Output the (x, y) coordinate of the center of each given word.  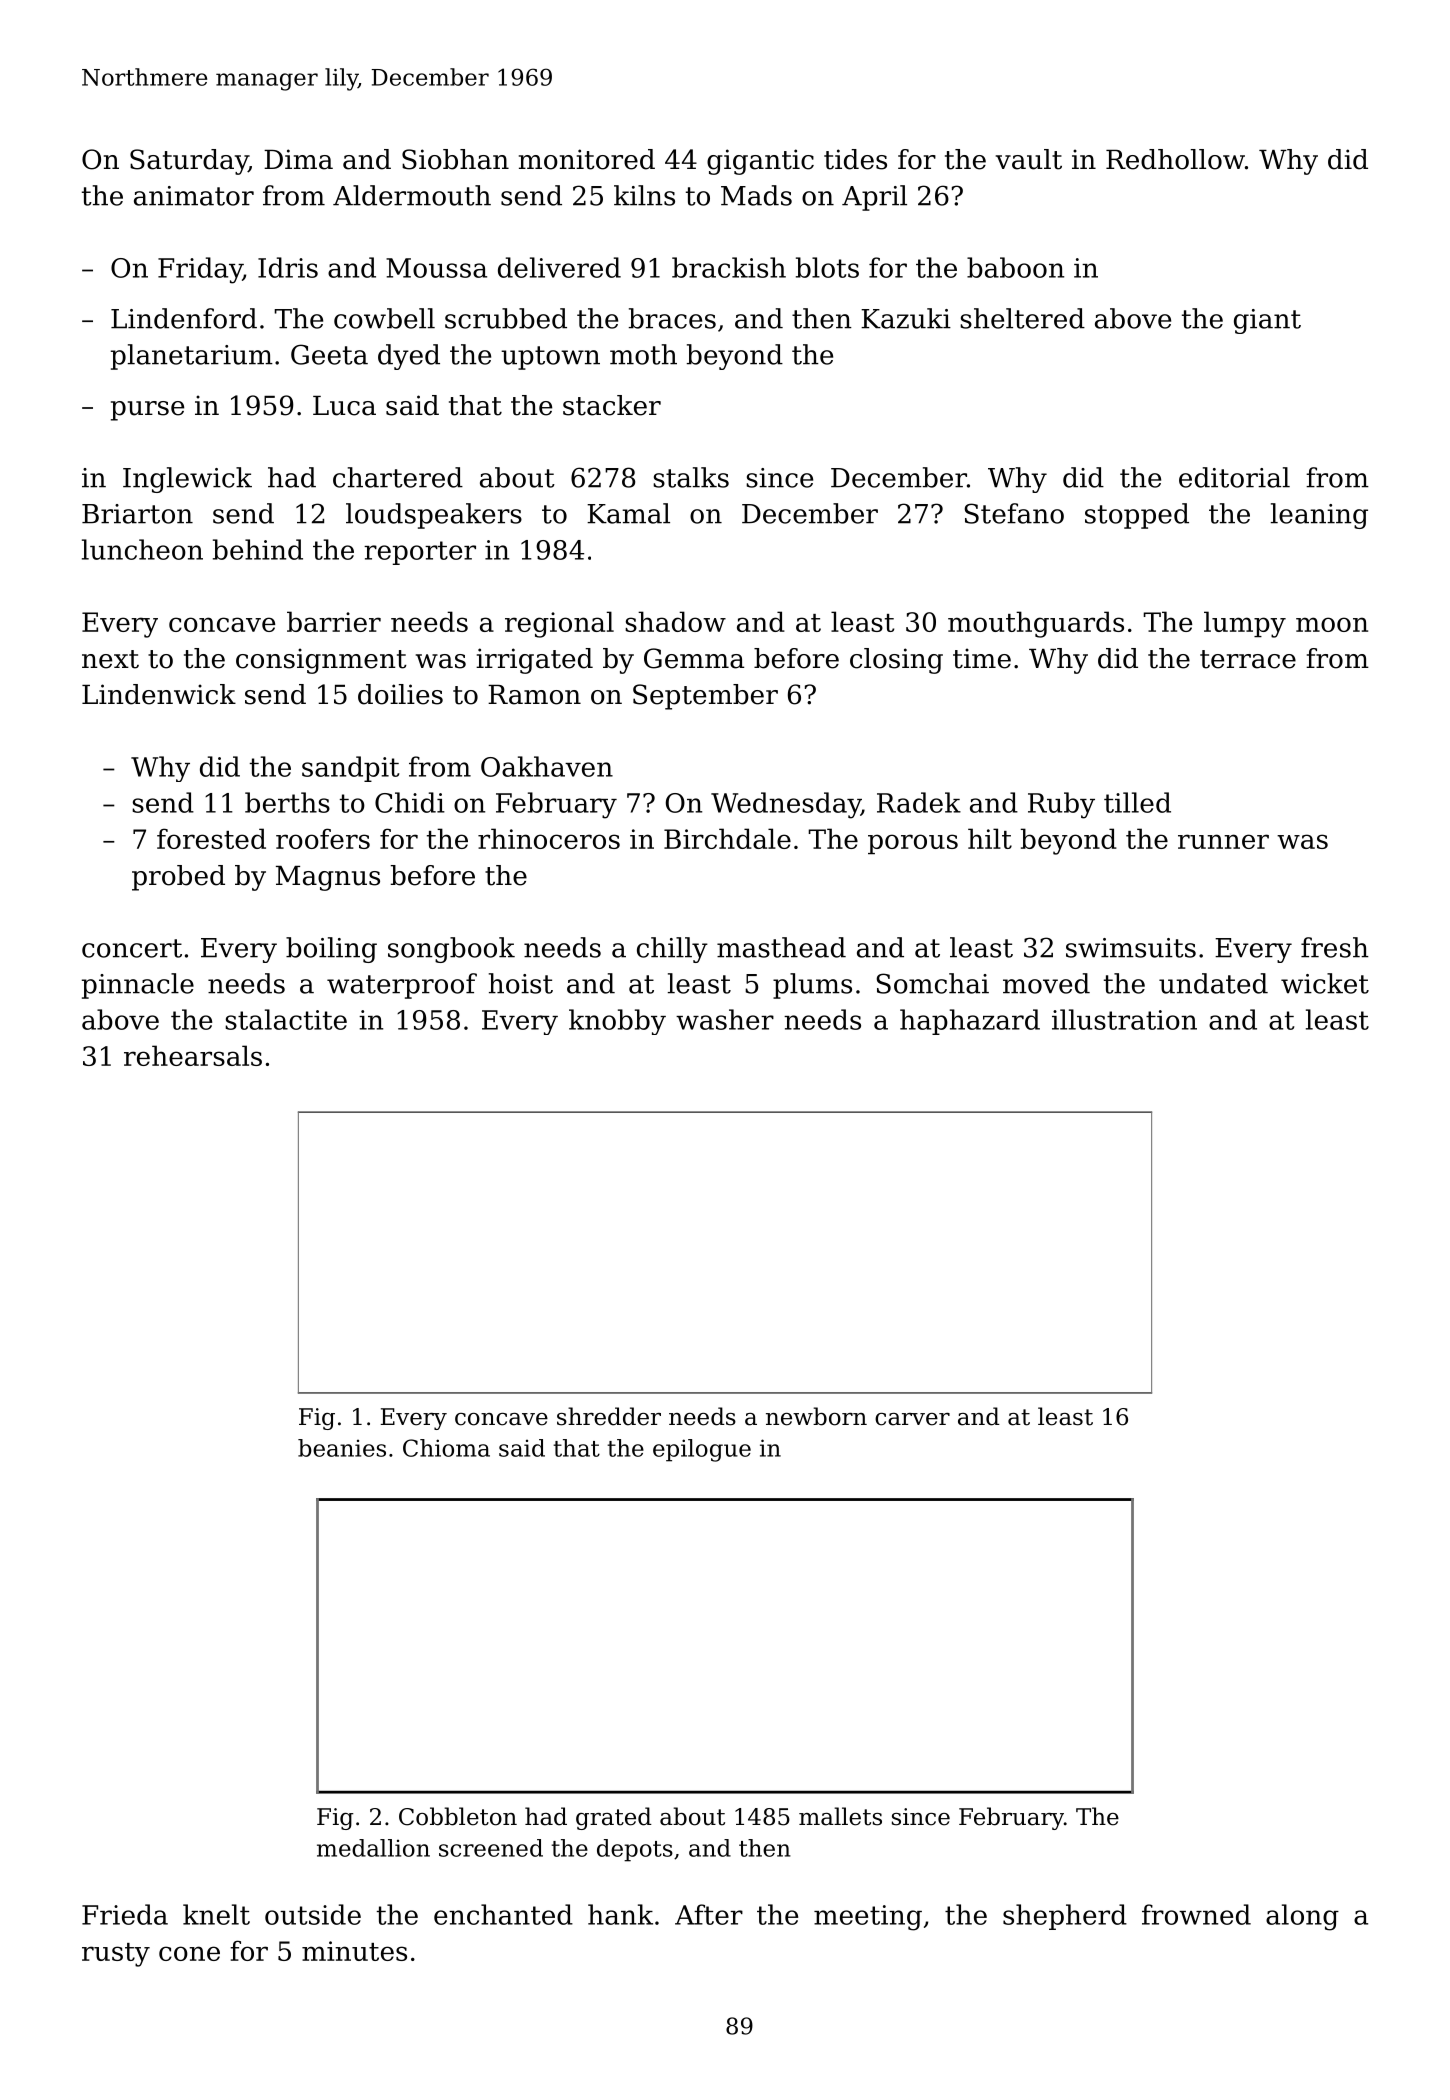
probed (178, 878)
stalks (691, 477)
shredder (609, 1416)
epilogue (702, 1450)
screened (491, 1848)
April (874, 198)
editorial (1234, 477)
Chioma (446, 1448)
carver (912, 1419)
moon (1332, 624)
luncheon (142, 549)
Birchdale (727, 838)
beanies (342, 1448)
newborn (816, 1416)
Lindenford (184, 318)
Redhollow (1175, 159)
